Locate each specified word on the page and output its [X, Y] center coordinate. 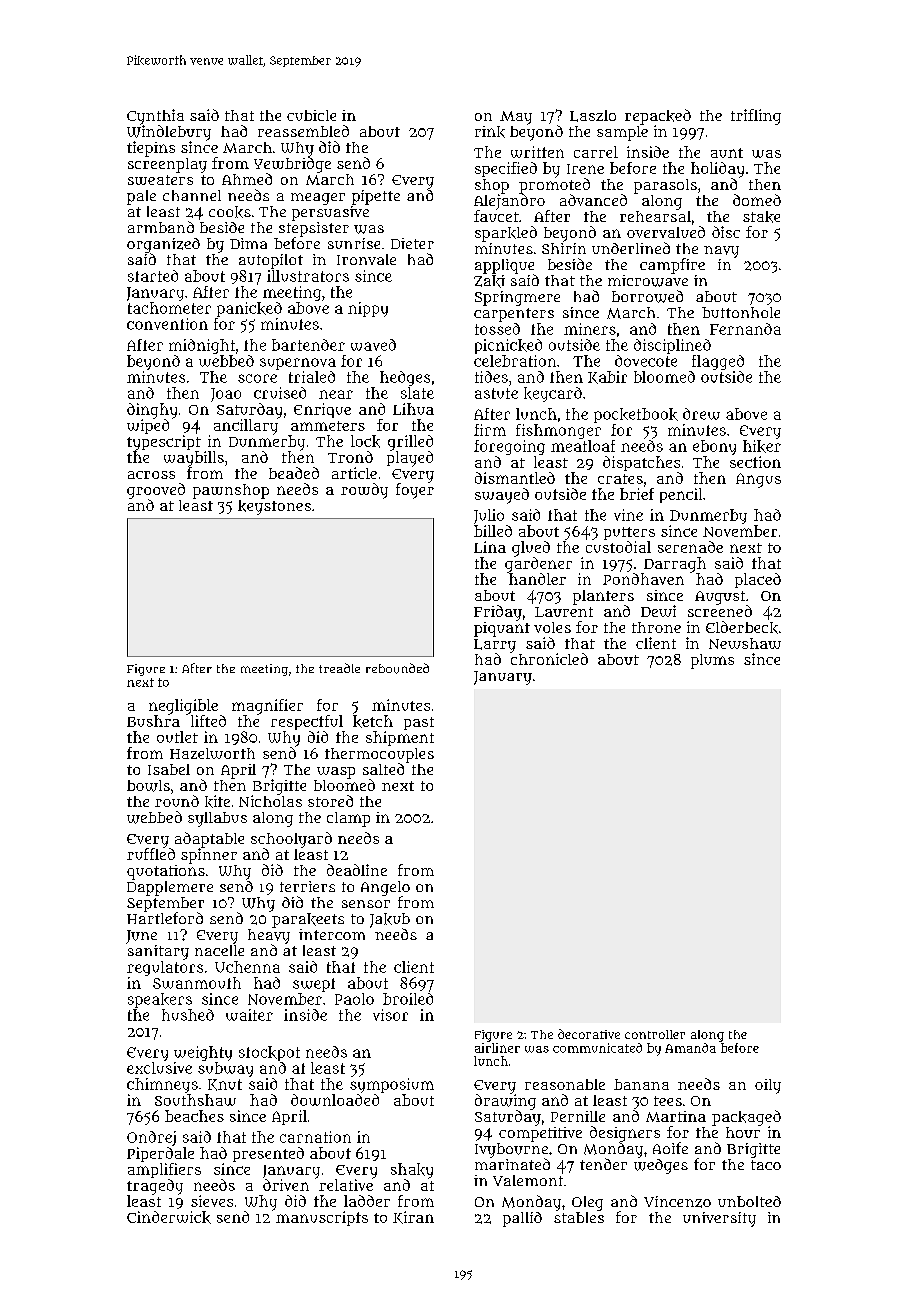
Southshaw [195, 1100]
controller [655, 1034]
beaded [294, 473]
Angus [758, 480]
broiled [408, 999]
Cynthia [155, 117]
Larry [495, 646]
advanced [593, 200]
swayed [502, 496]
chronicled [549, 659]
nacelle [219, 950]
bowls [148, 786]
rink [490, 132]
